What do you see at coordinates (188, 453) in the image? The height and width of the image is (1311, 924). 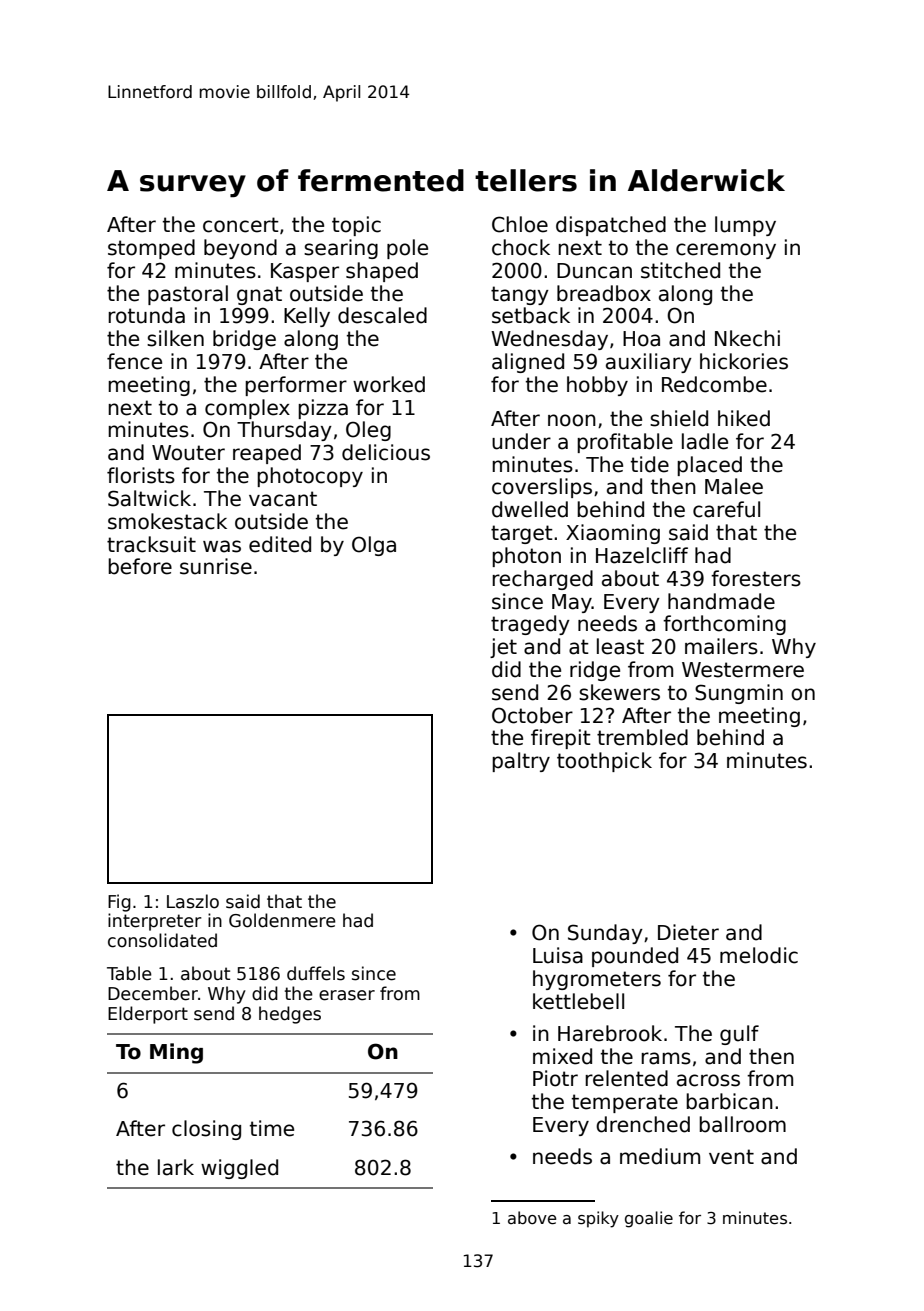 I see `Wouter` at bounding box center [188, 453].
